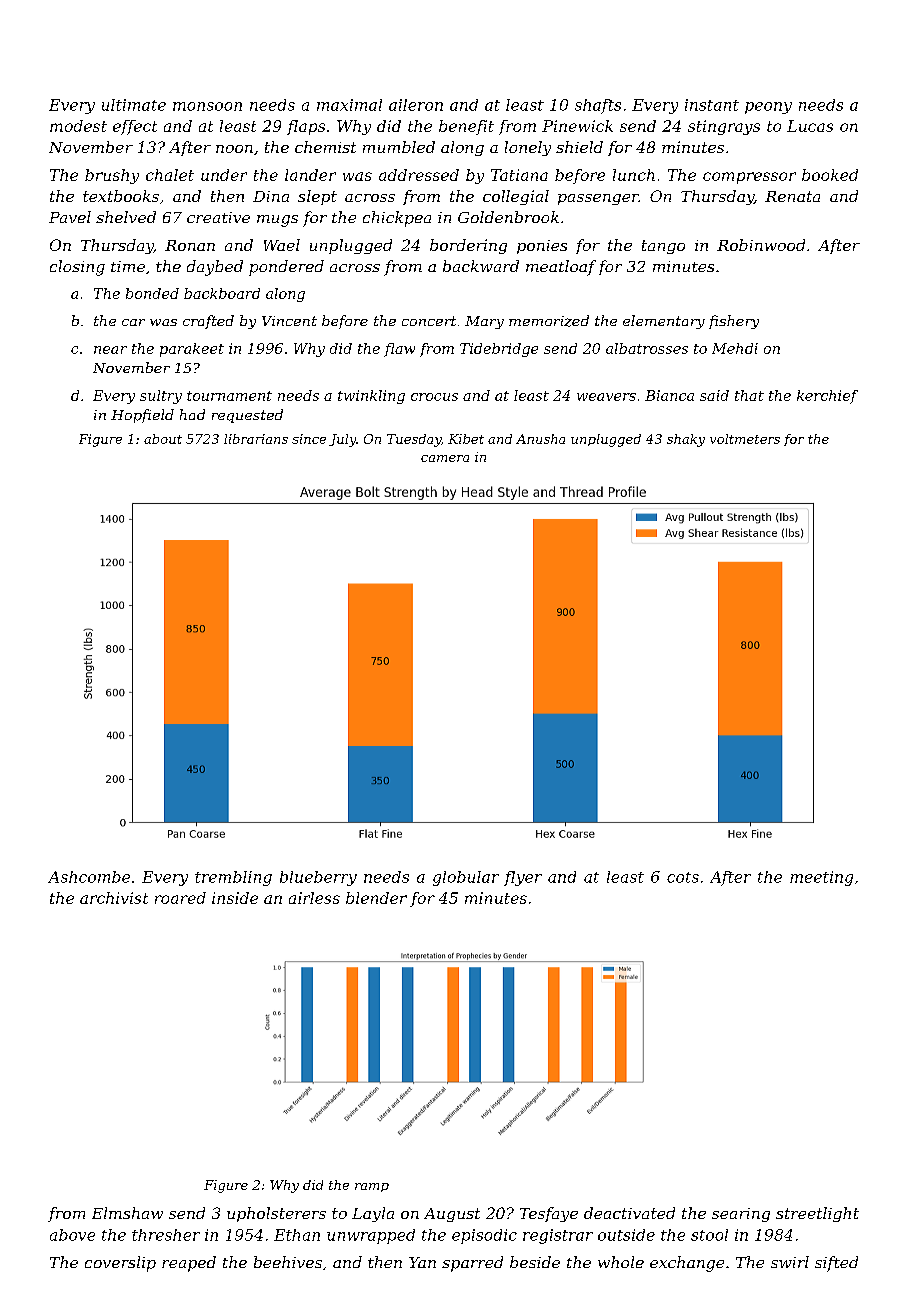 The height and width of the screenshot is (1316, 908). I want to click on above, so click(72, 1235).
